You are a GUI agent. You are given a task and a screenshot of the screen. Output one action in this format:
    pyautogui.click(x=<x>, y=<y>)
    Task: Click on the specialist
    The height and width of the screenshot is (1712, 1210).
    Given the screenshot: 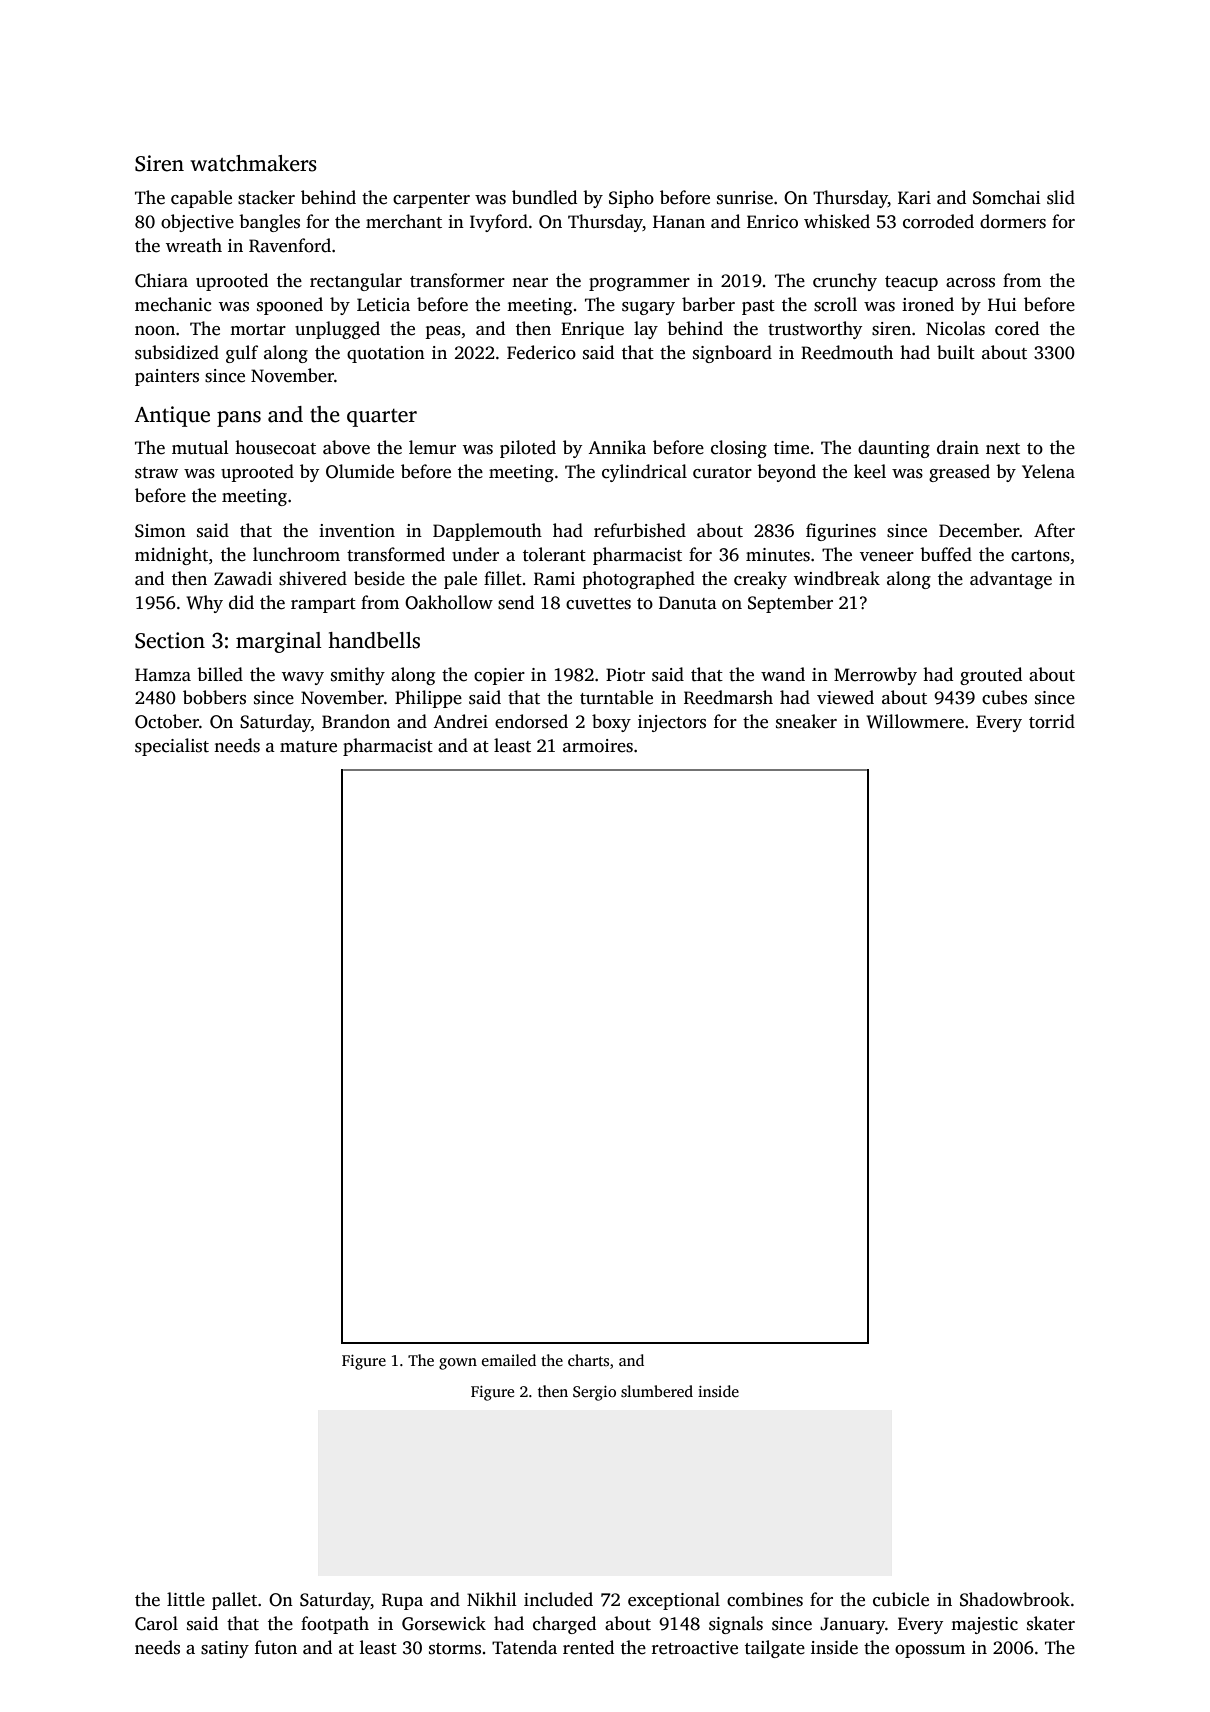 What is the action you would take?
    pyautogui.click(x=172, y=747)
